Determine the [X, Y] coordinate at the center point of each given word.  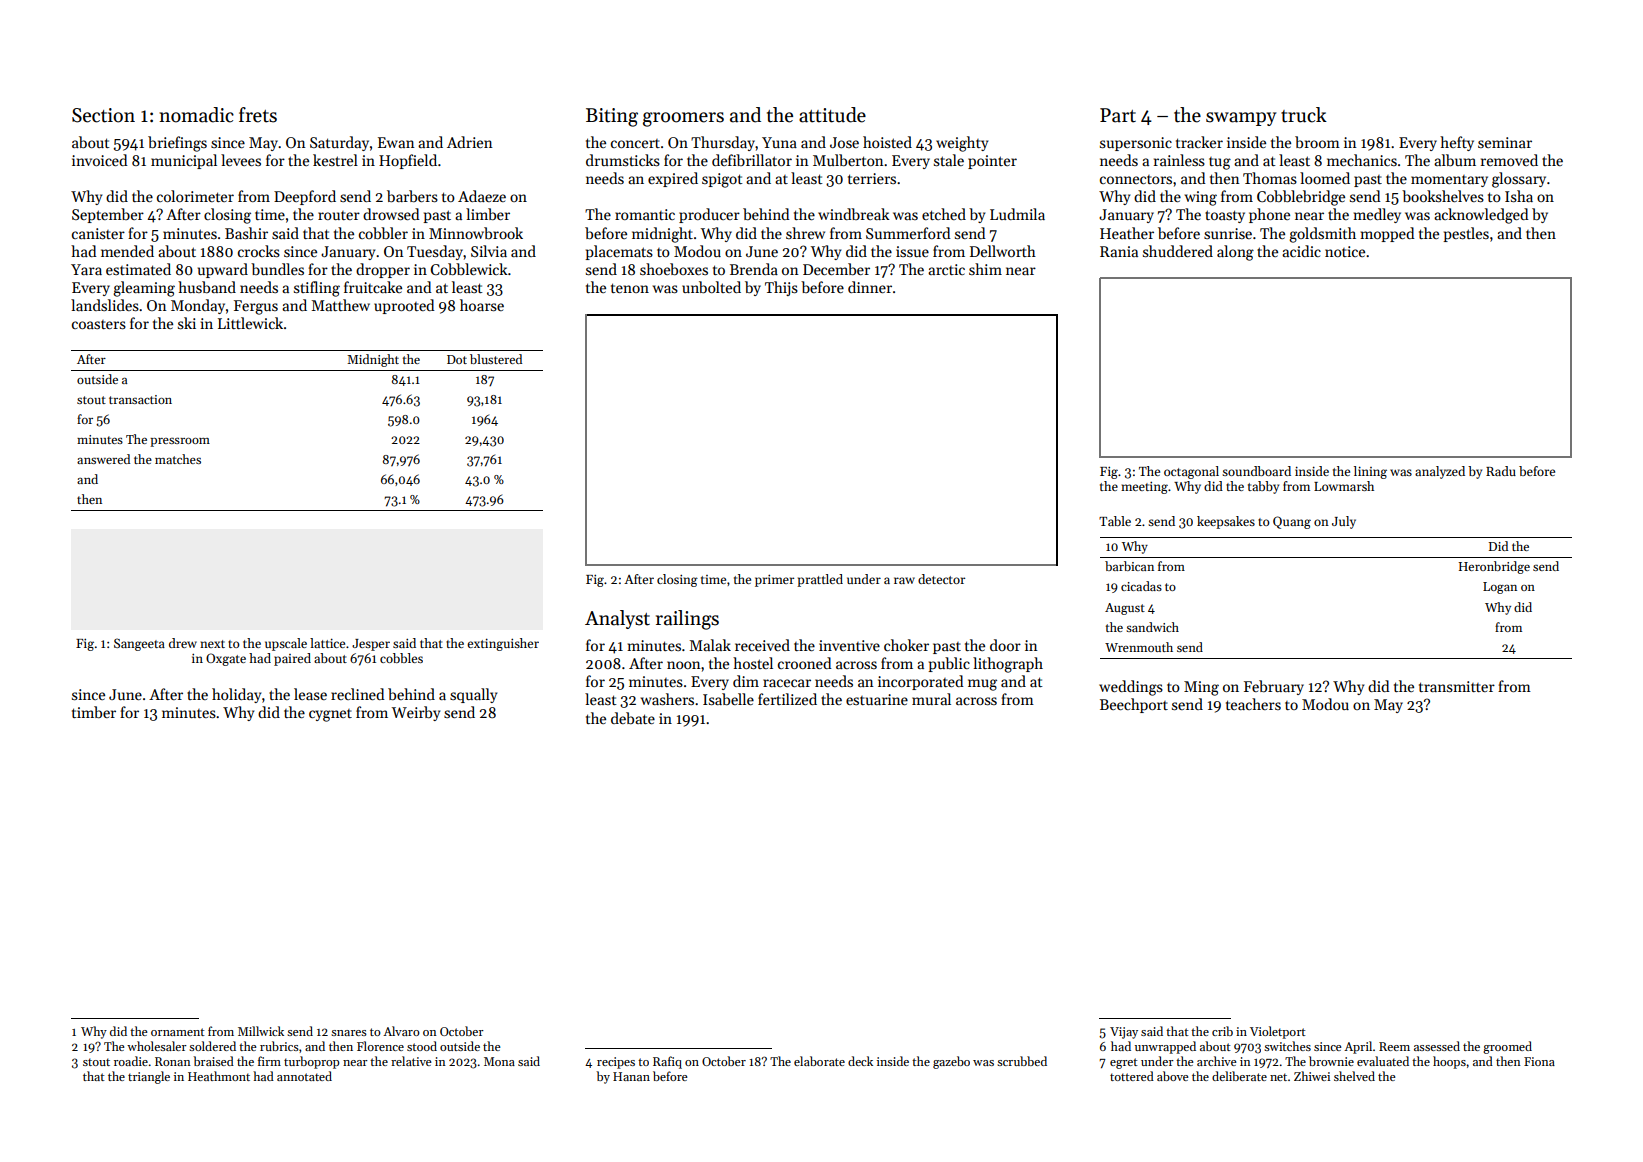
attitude [832, 115]
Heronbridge [1494, 567]
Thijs [781, 288]
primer [774, 581]
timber [94, 712]
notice [1345, 251]
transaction [140, 399]
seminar [1505, 142]
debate [633, 718]
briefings [177, 144]
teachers [1253, 704]
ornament [178, 1032]
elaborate [819, 1061]
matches [178, 459]
